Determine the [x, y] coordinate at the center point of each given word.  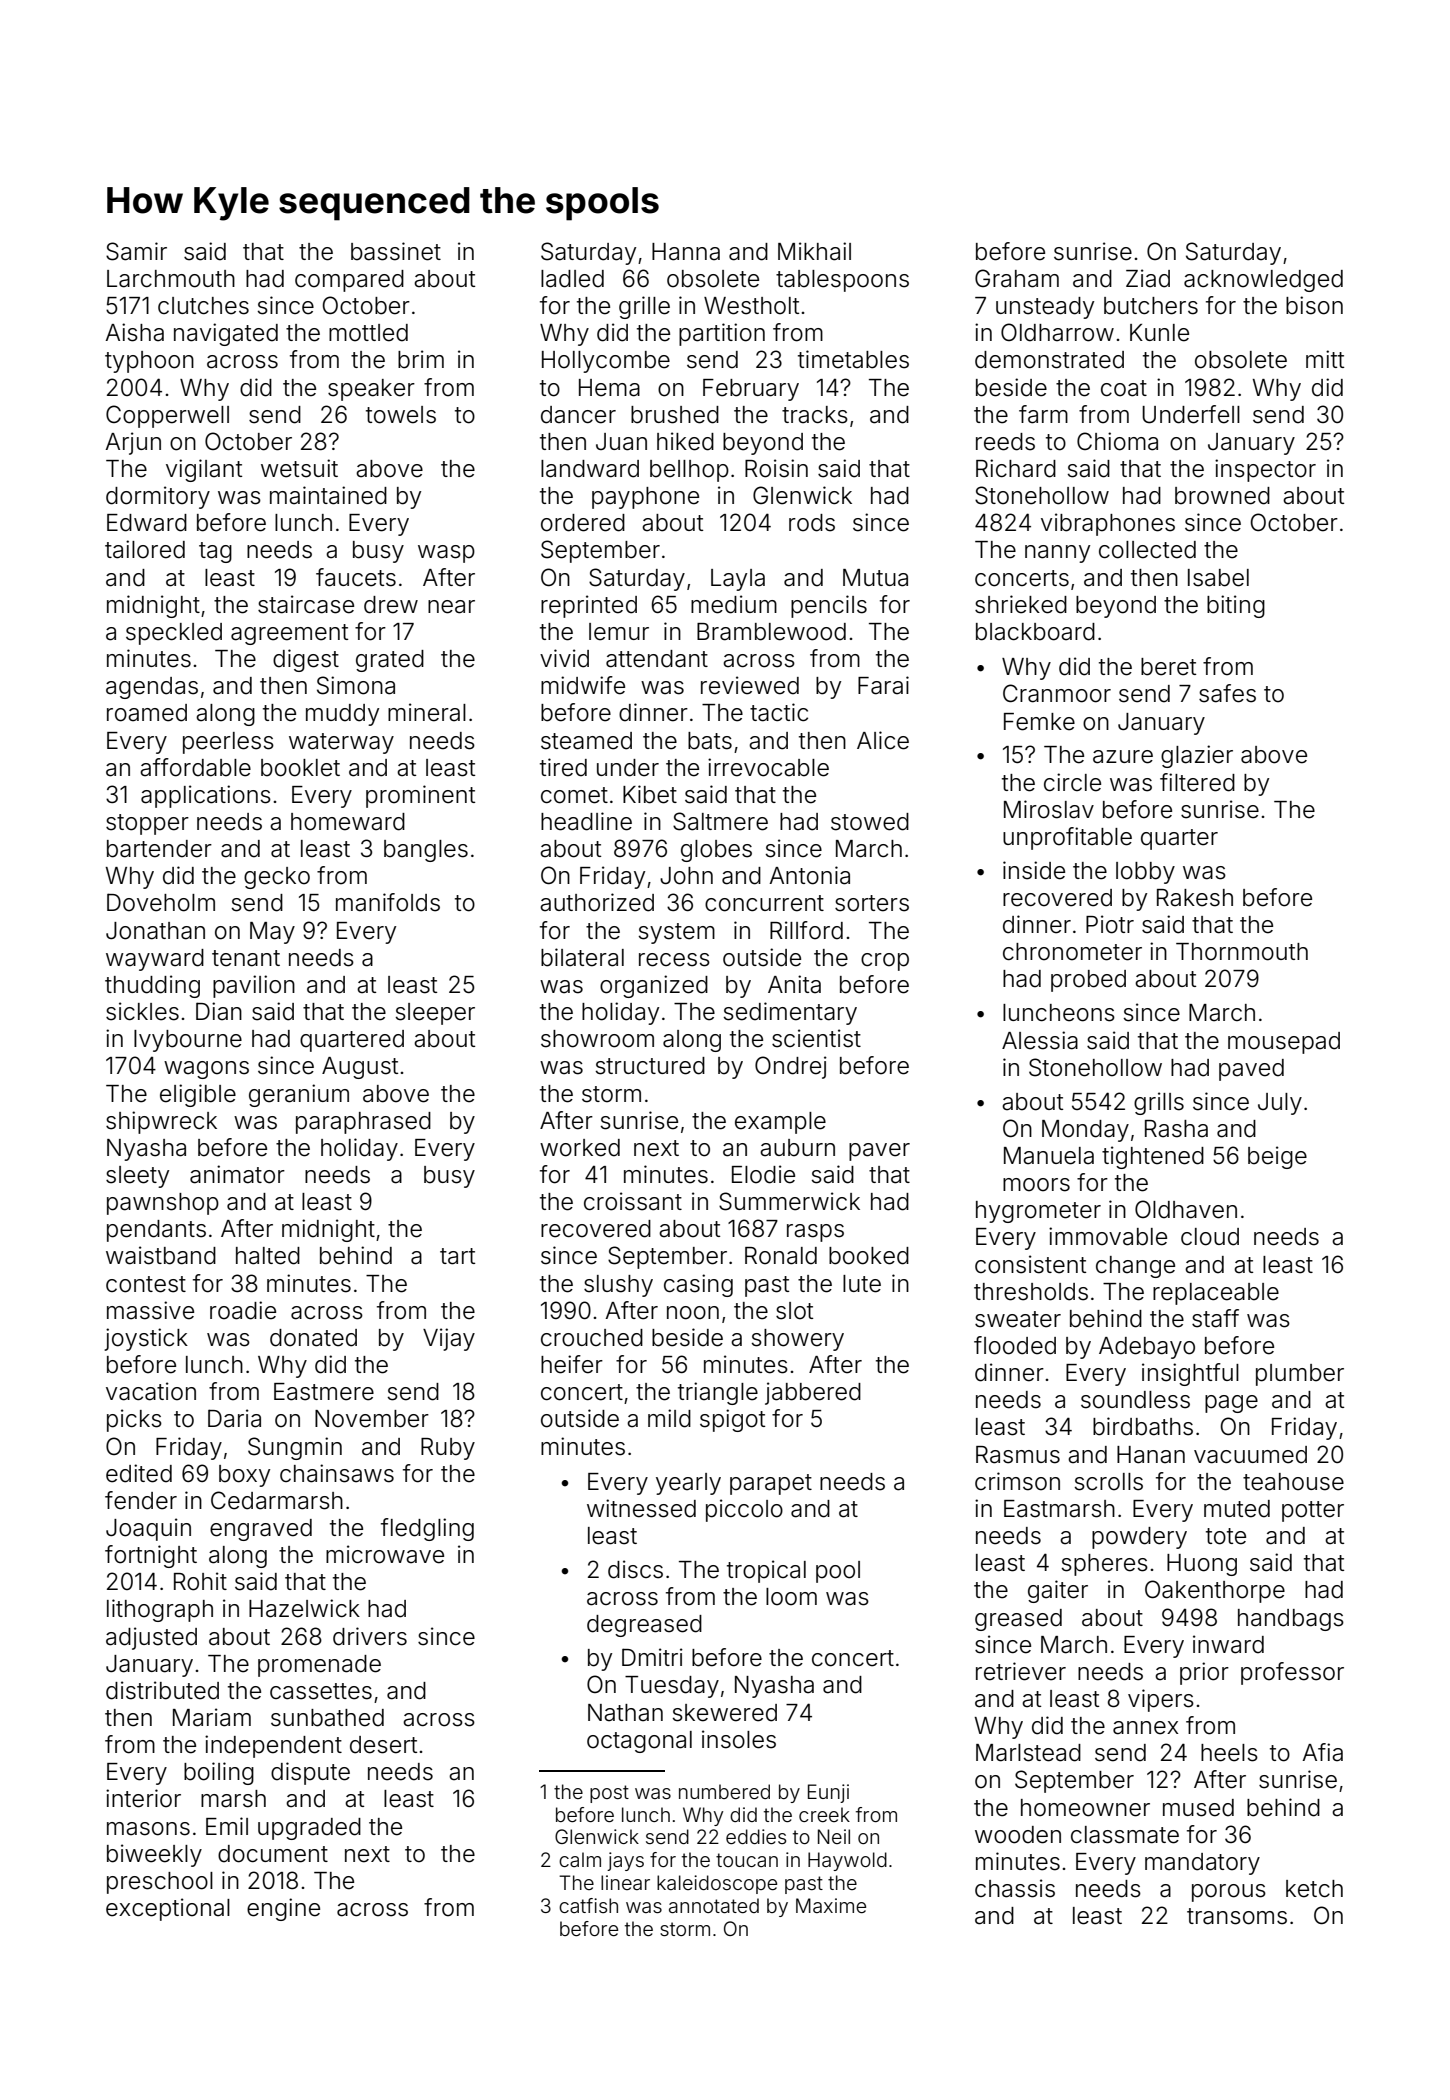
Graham [1017, 278]
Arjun [133, 443]
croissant [633, 1201]
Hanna [686, 252]
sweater [1018, 1319]
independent [273, 1746]
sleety [137, 1177]
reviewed [750, 685]
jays [625, 1861]
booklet [300, 768]
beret [1168, 667]
